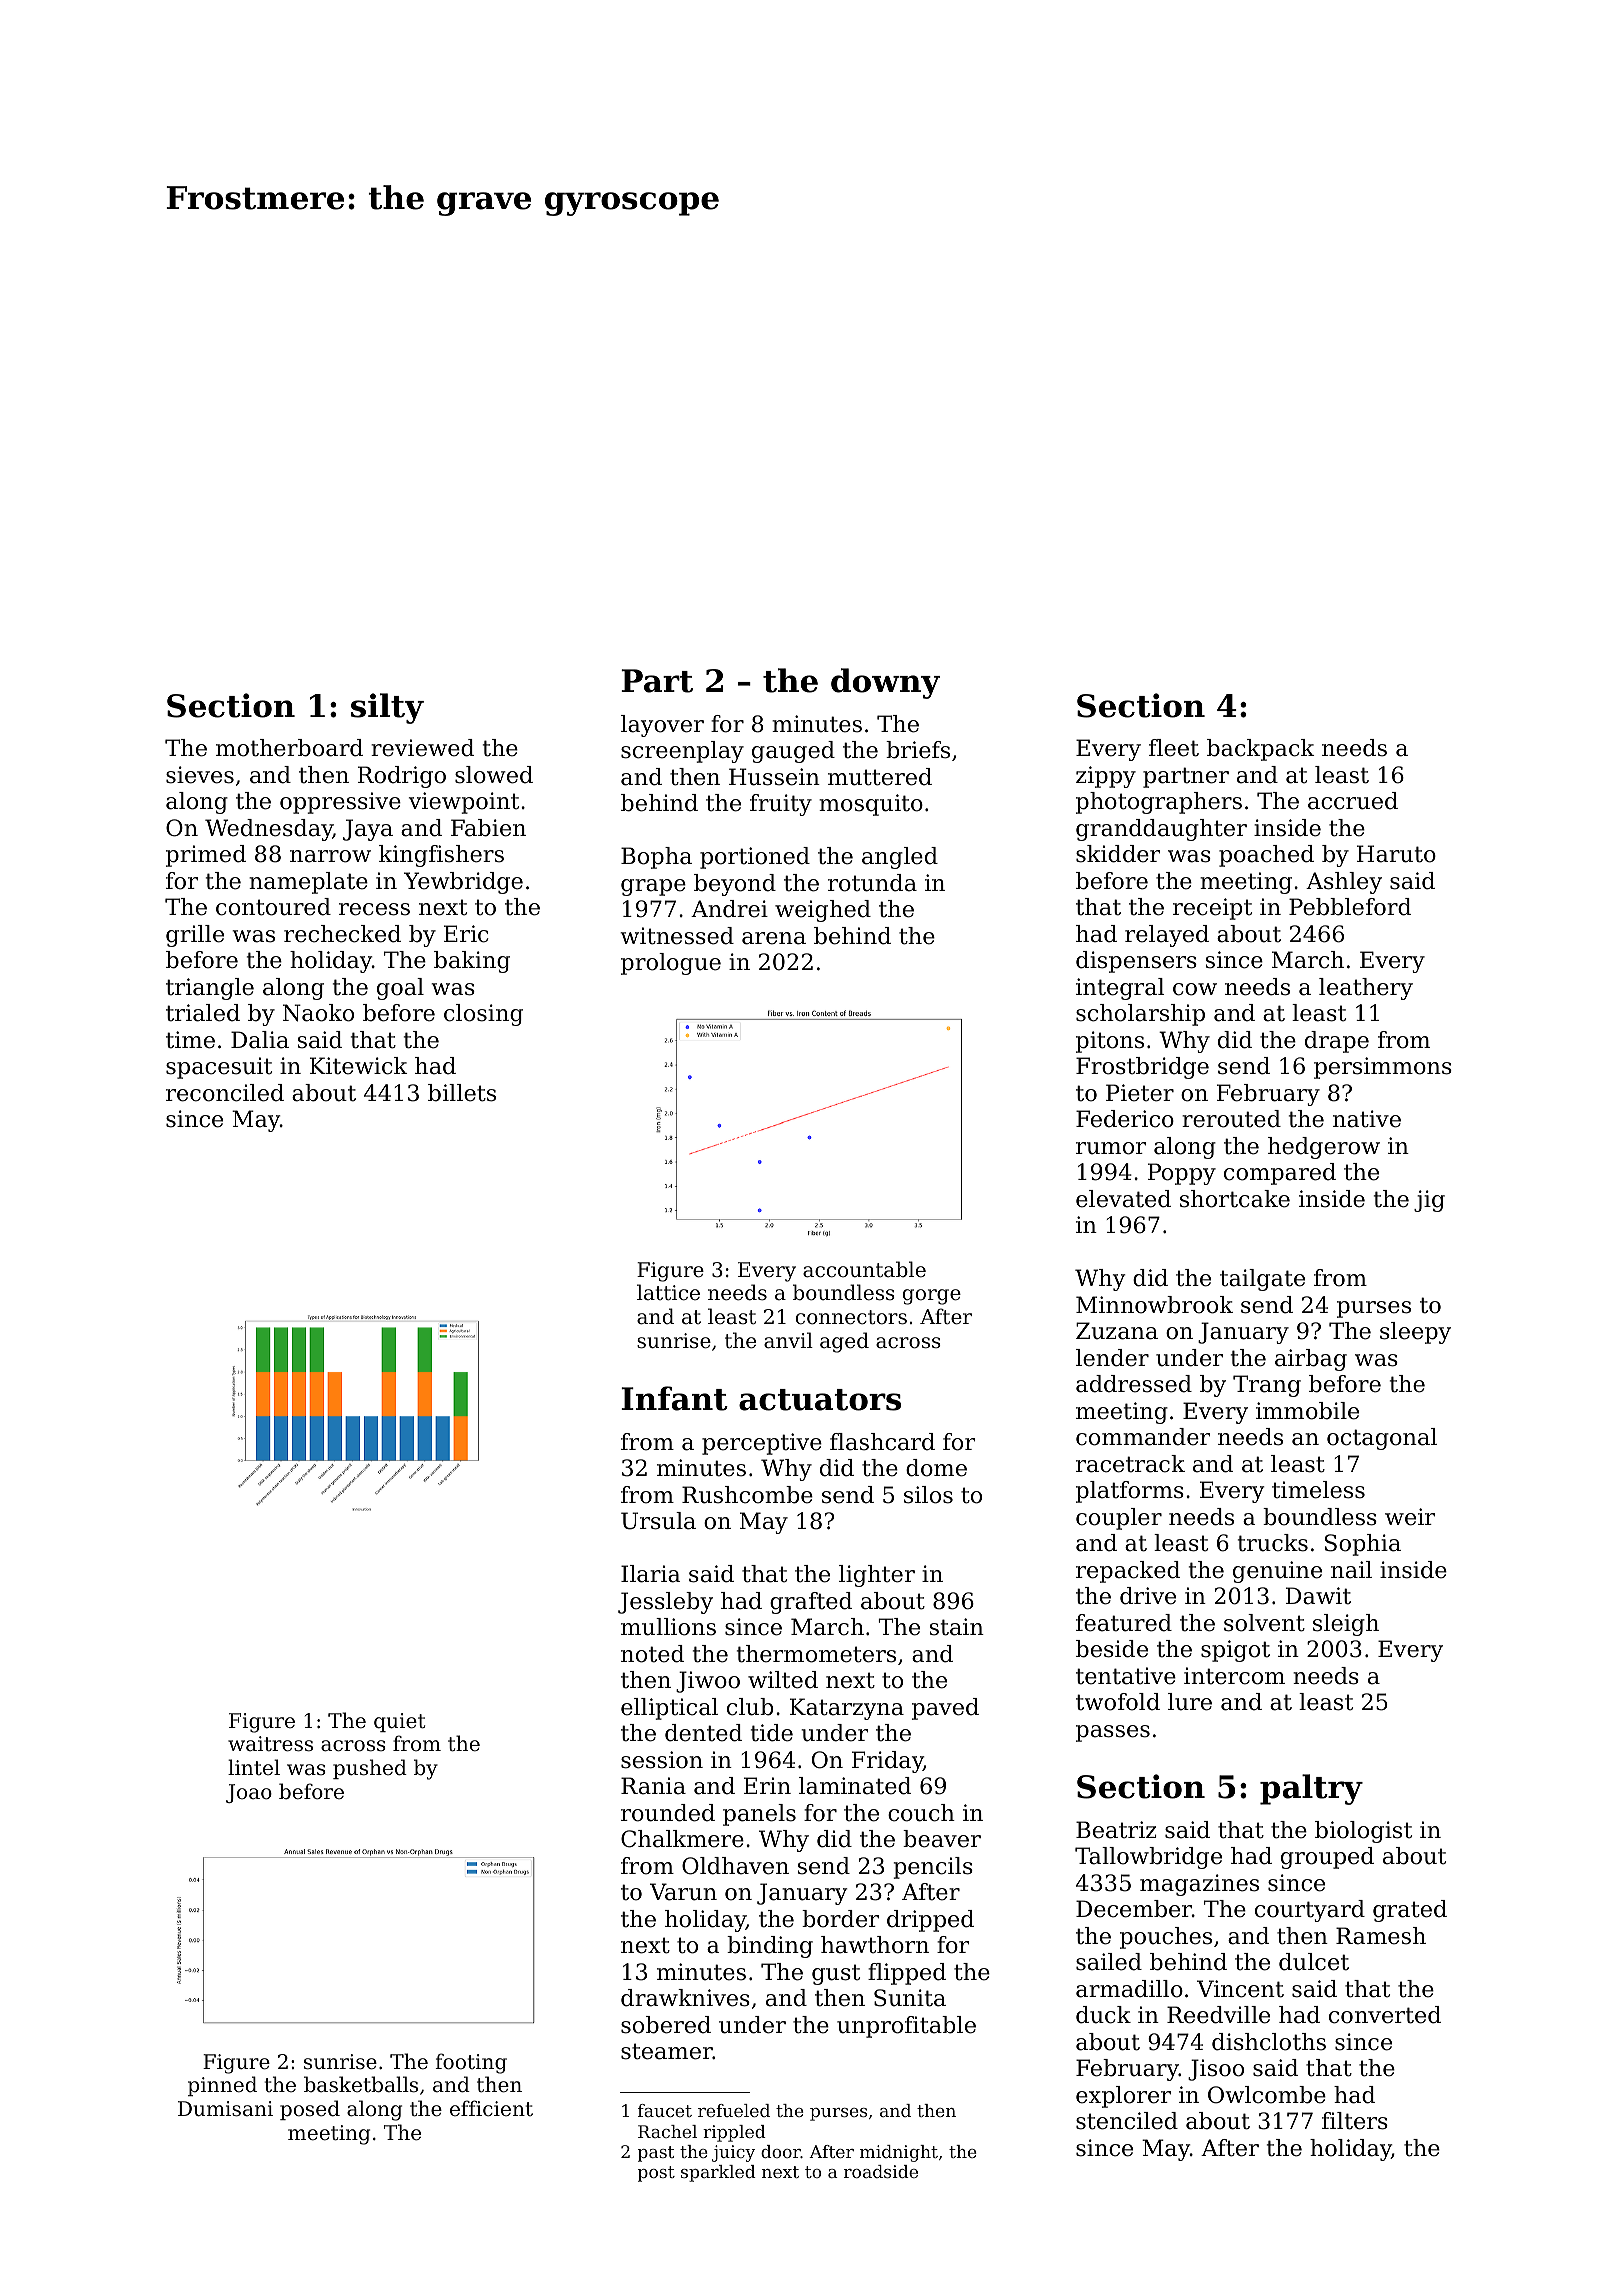 This screenshot has width=1620, height=2292. What do you see at coordinates (370, 1769) in the screenshot?
I see `pushed` at bounding box center [370, 1769].
